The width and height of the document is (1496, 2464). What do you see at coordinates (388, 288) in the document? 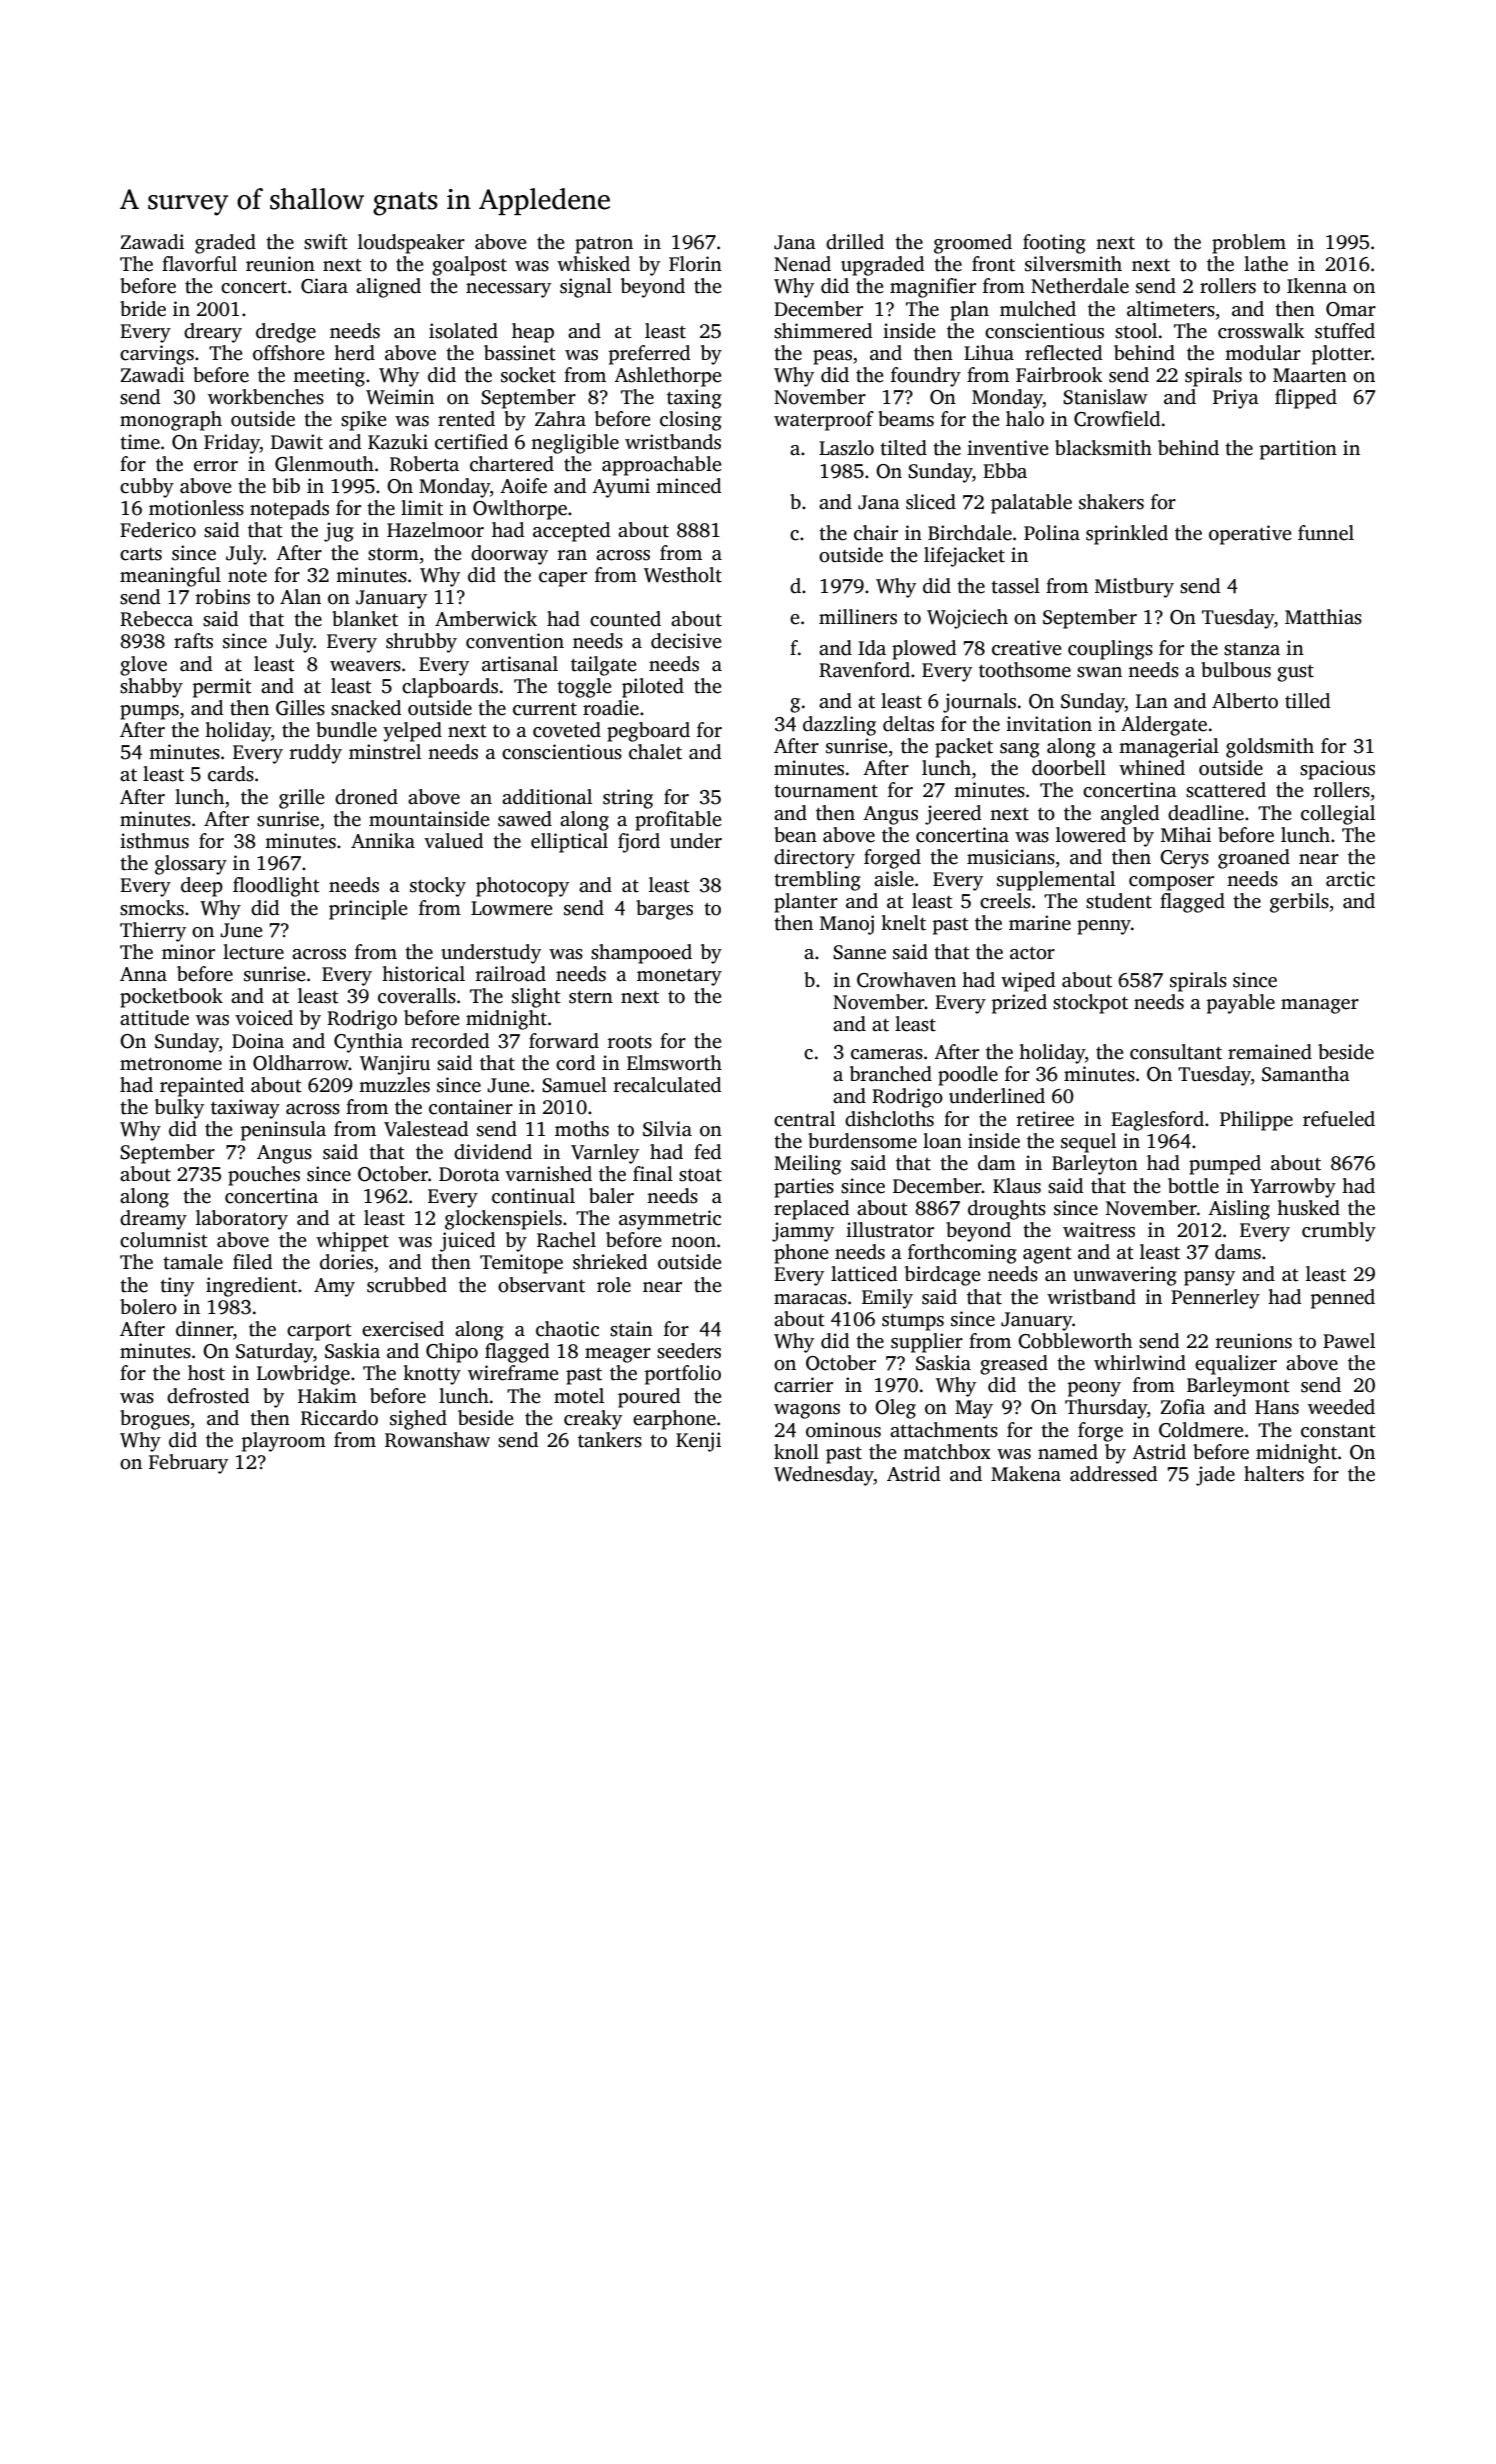
I see `aligned` at bounding box center [388, 288].
